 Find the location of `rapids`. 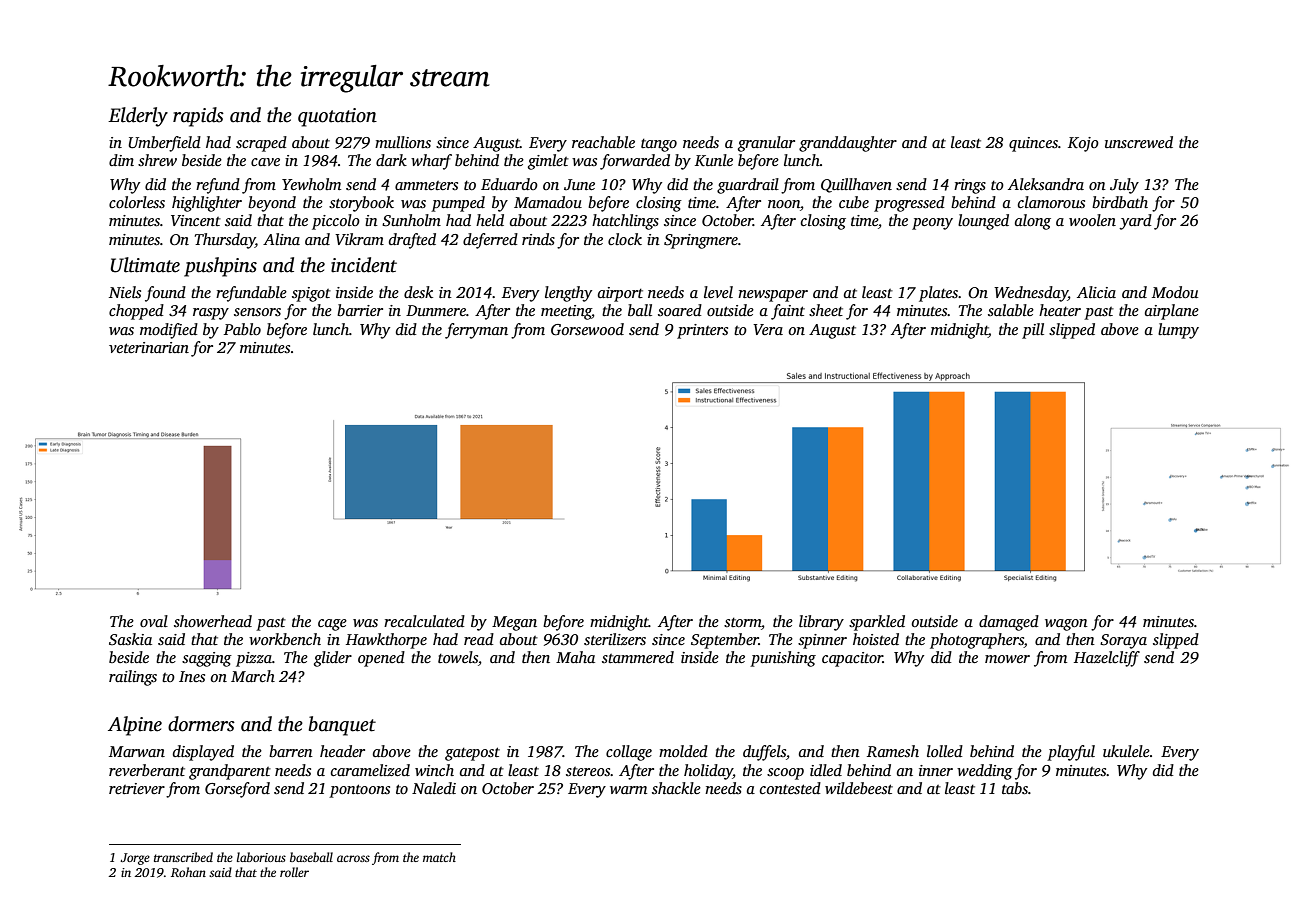

rapids is located at coordinates (198, 117).
